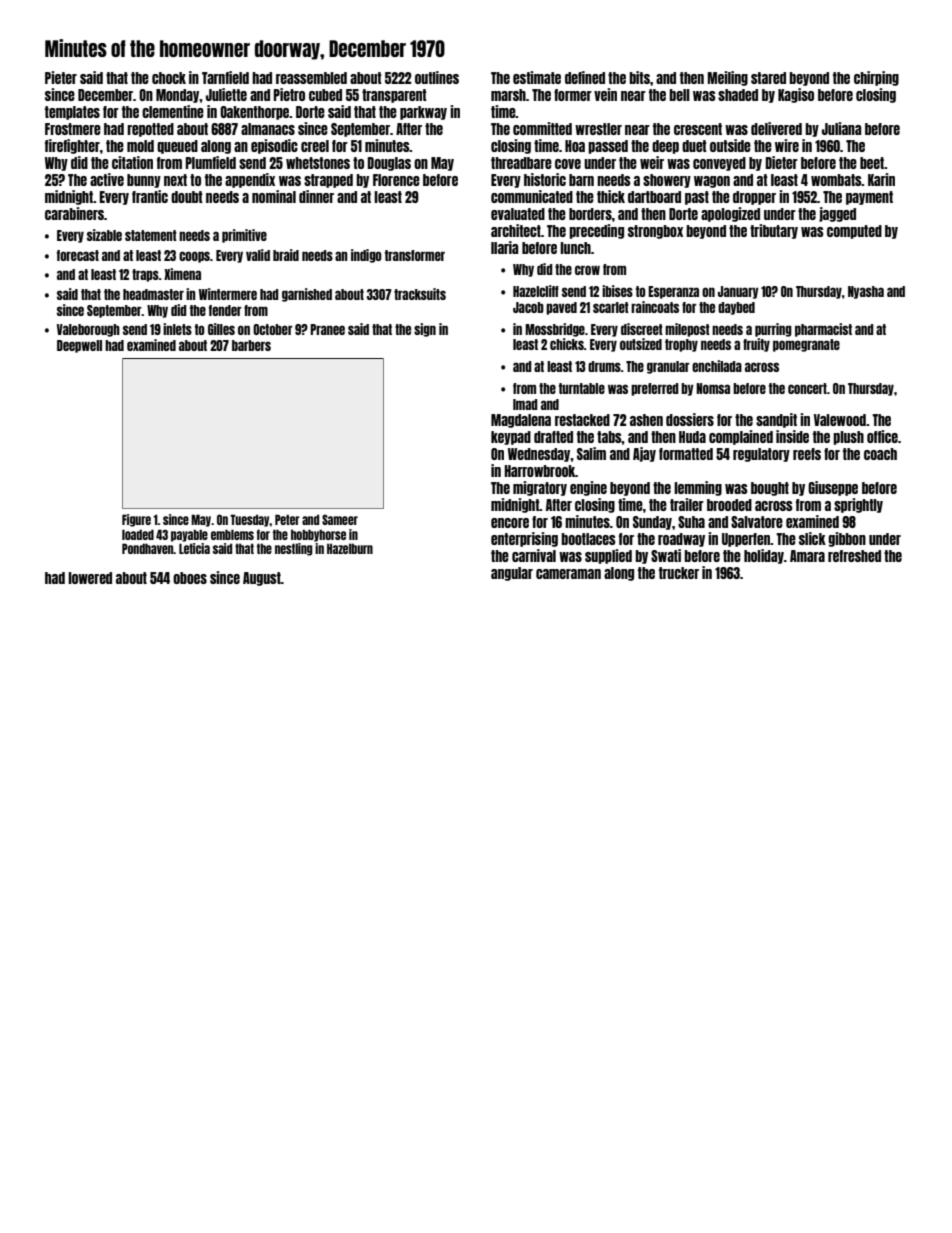 Image resolution: width=952 pixels, height=1233 pixels. What do you see at coordinates (190, 578) in the screenshot?
I see `oboes` at bounding box center [190, 578].
